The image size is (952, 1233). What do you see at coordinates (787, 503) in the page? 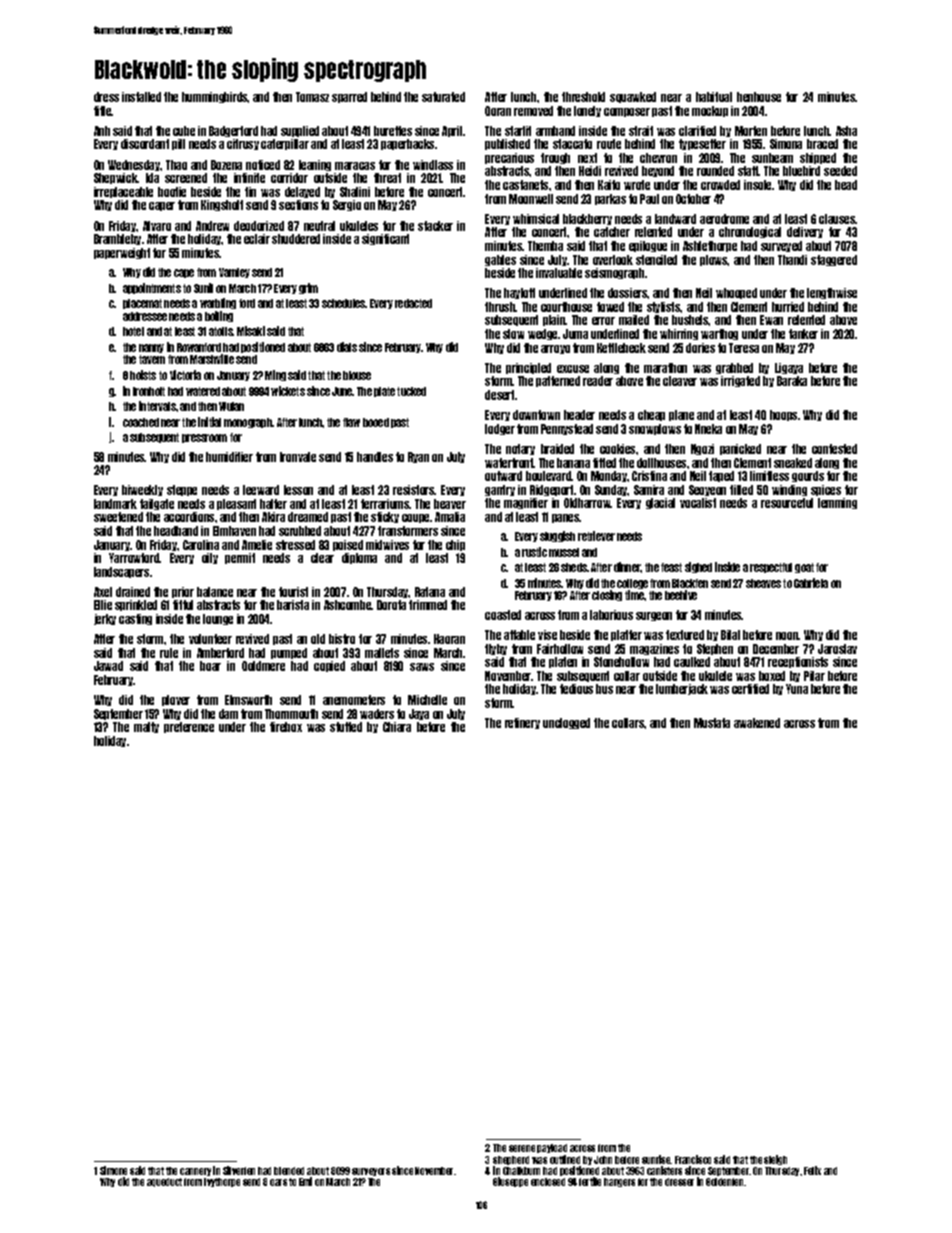
I see `resourceful` at bounding box center [787, 503].
